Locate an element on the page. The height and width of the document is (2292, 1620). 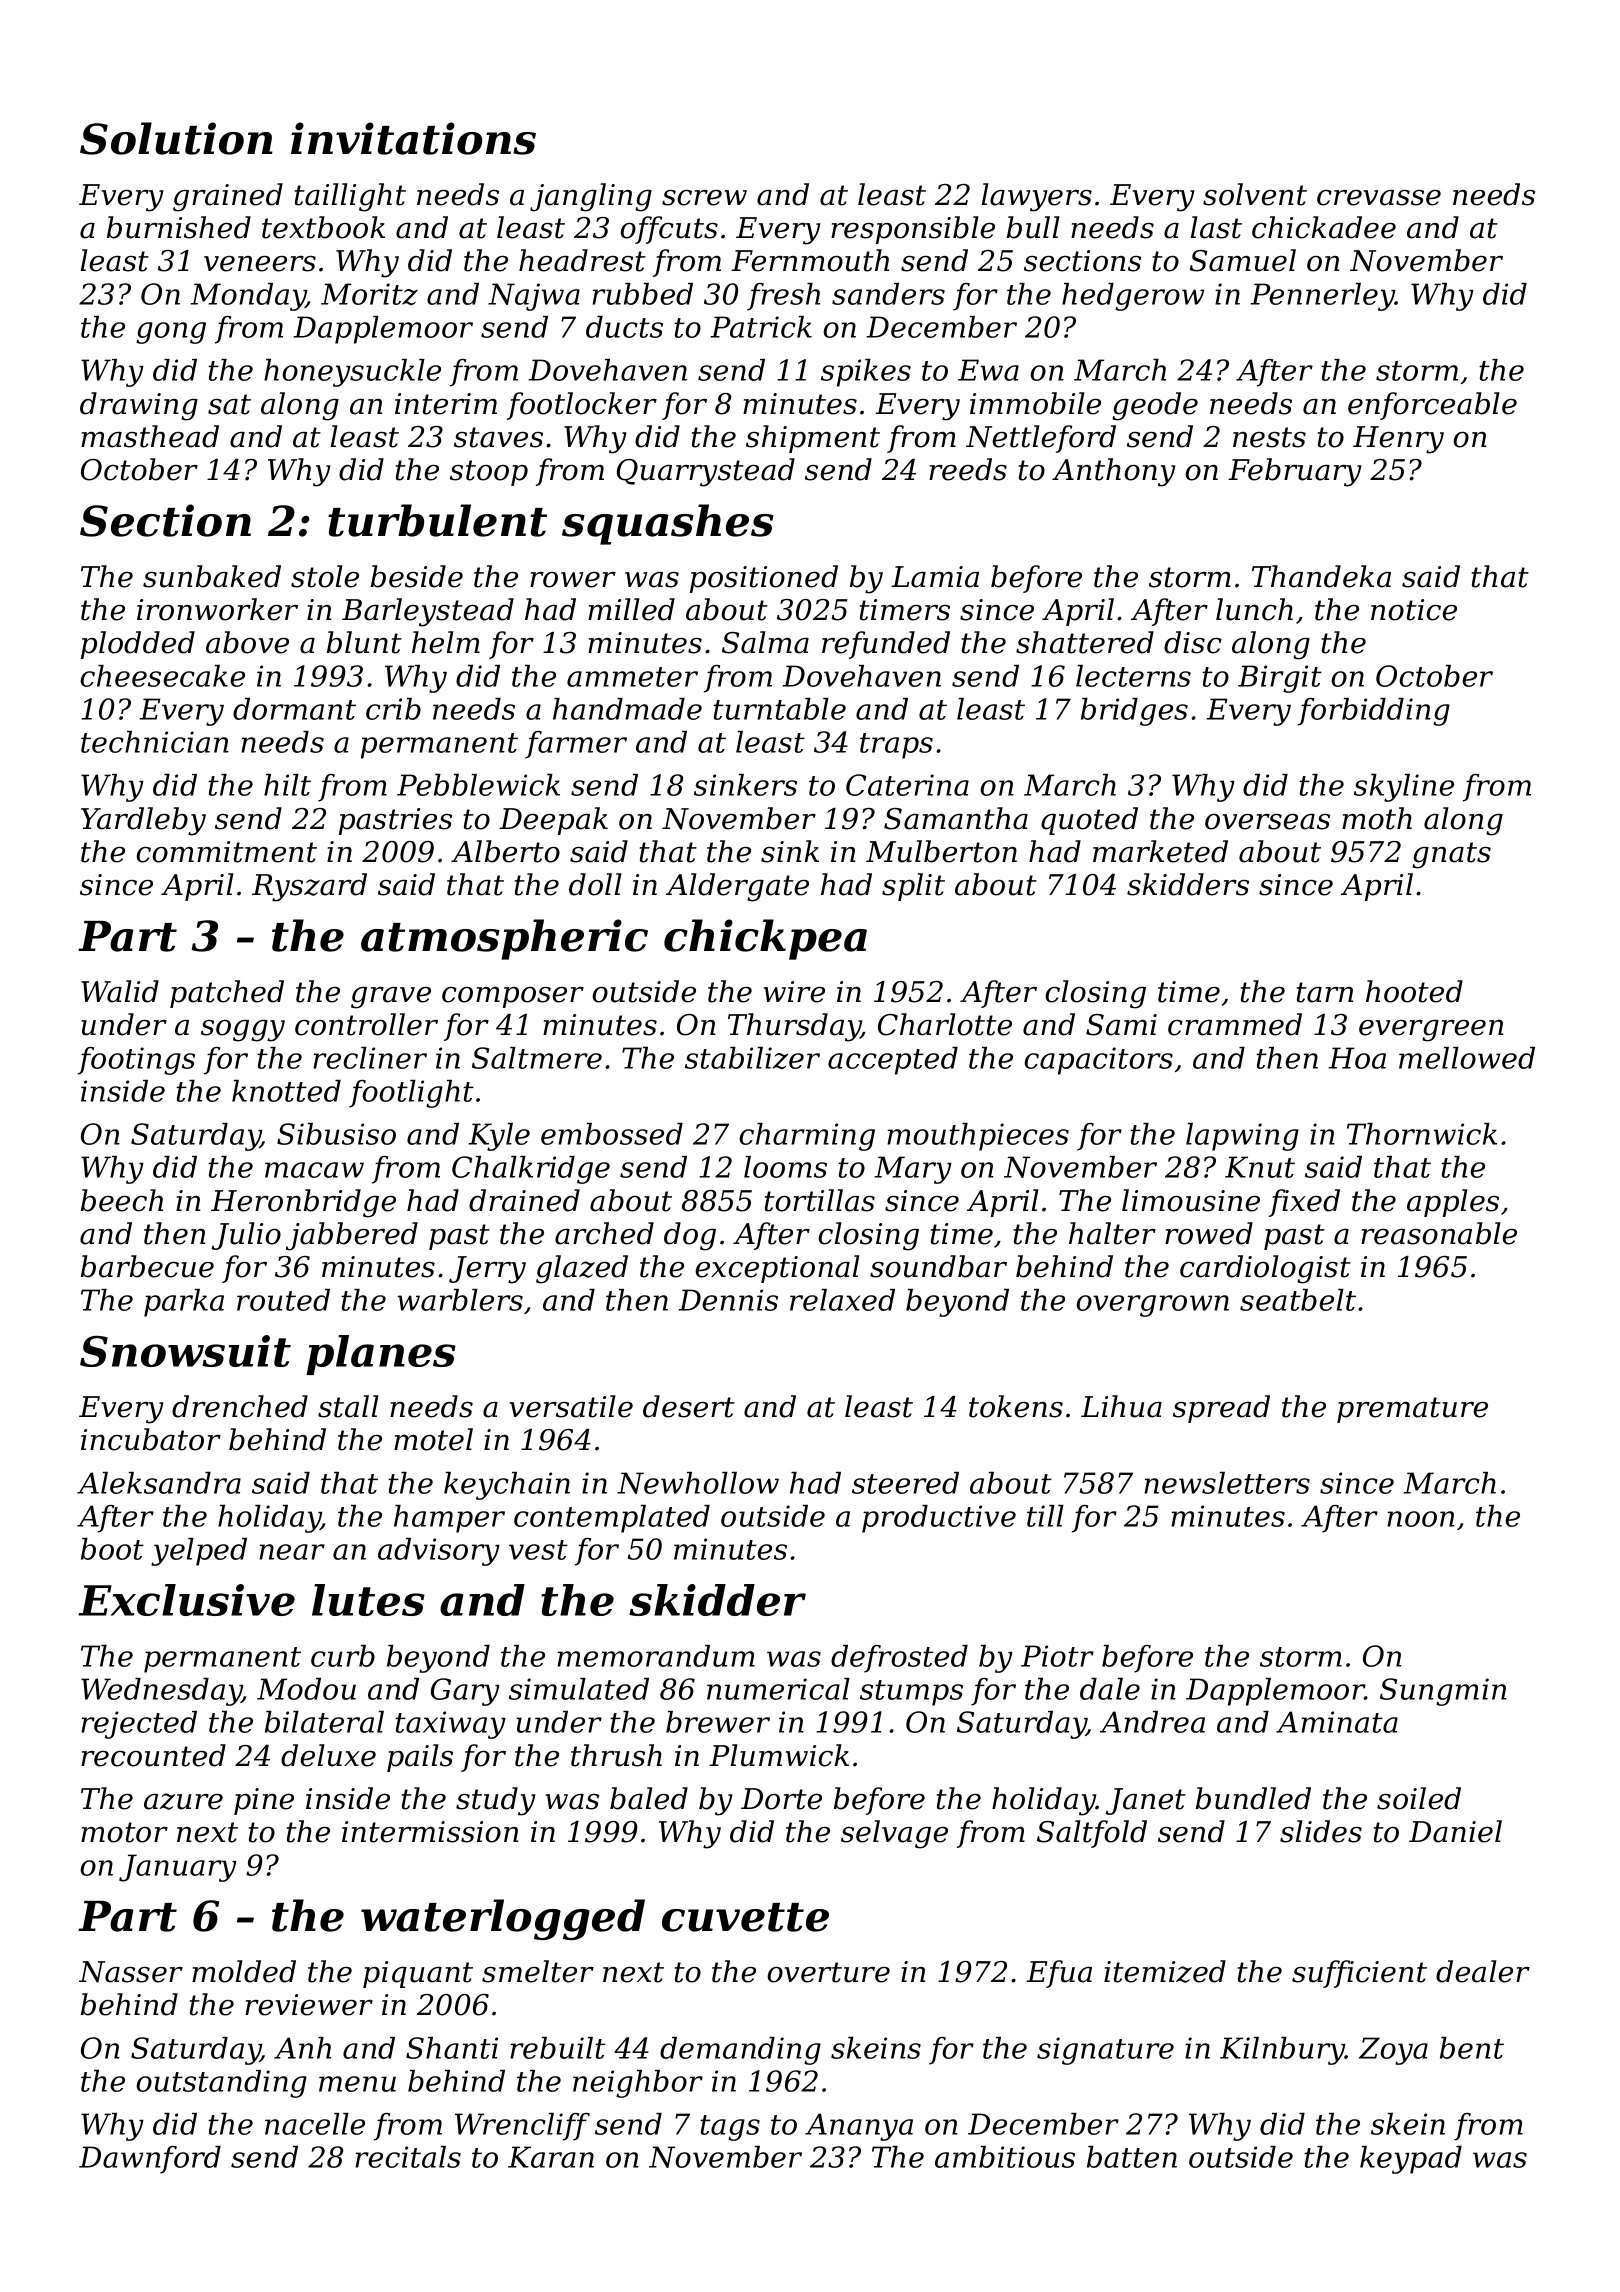
Dennis is located at coordinates (728, 1300).
